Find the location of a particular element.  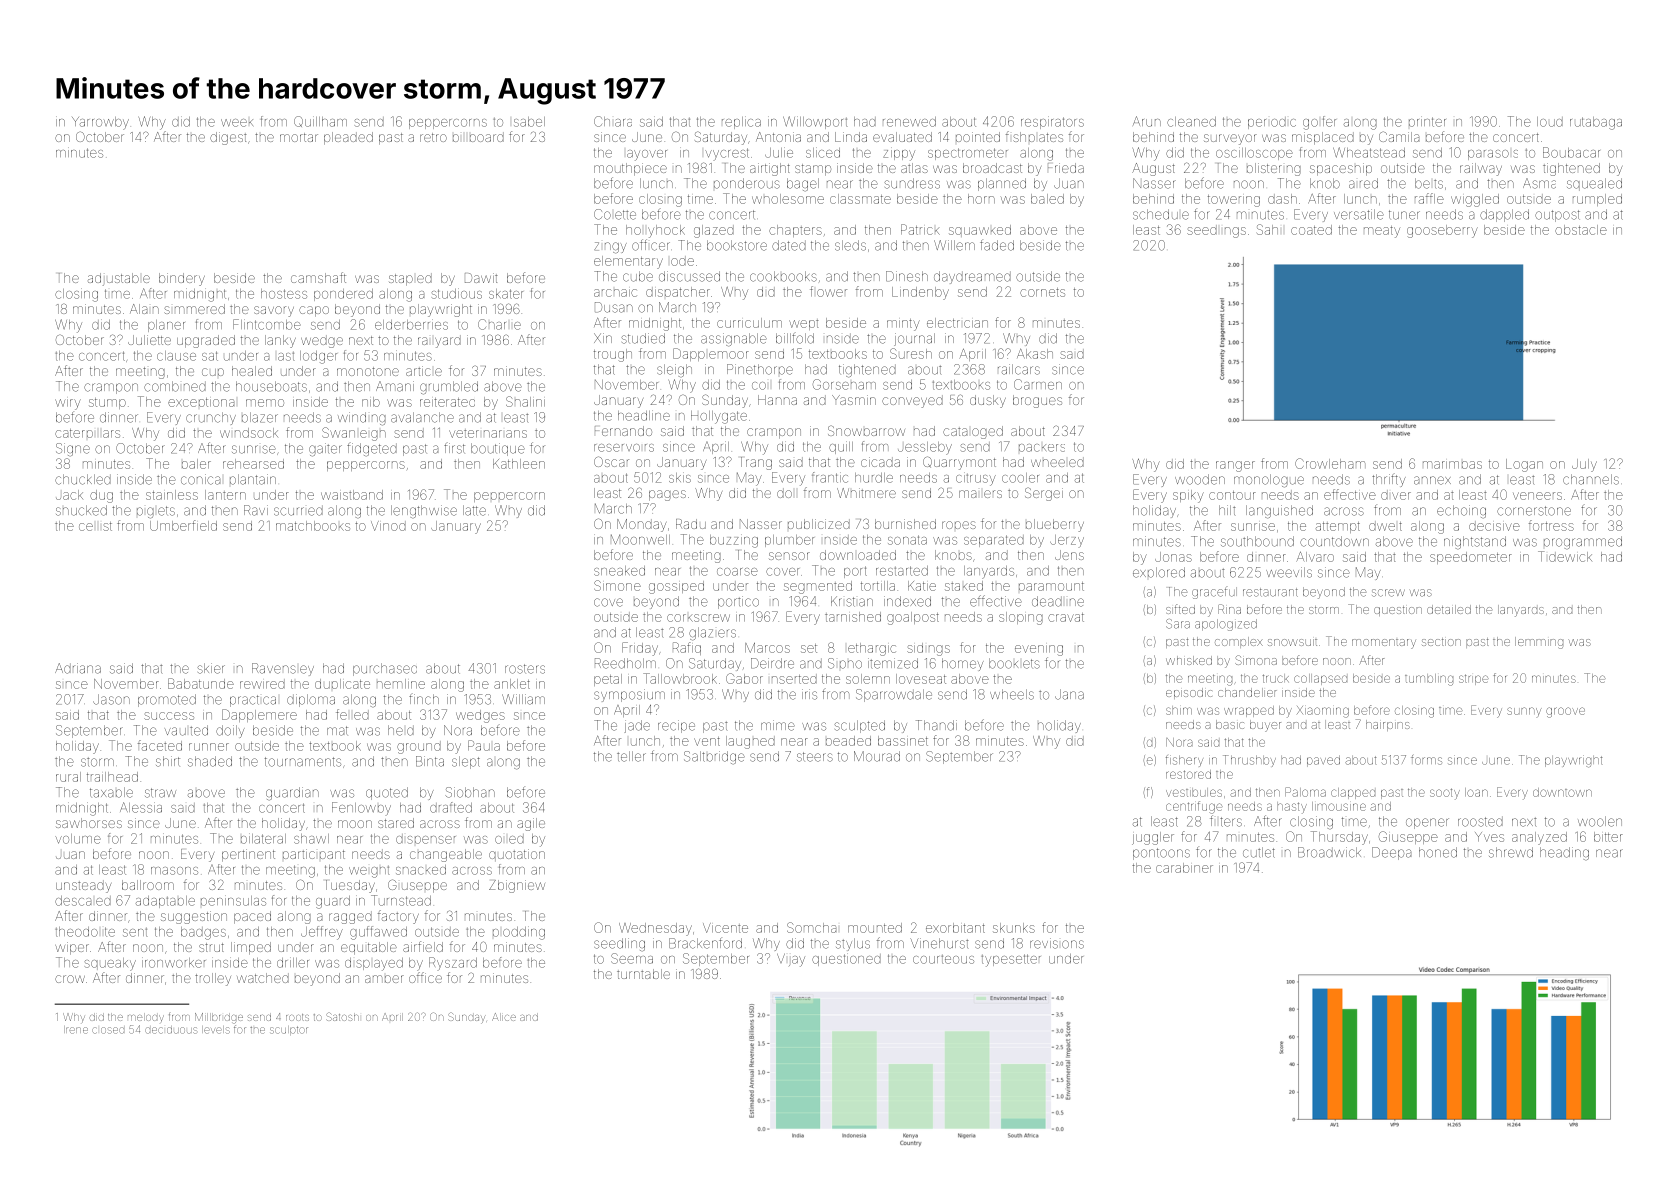

sleds is located at coordinates (850, 245).
